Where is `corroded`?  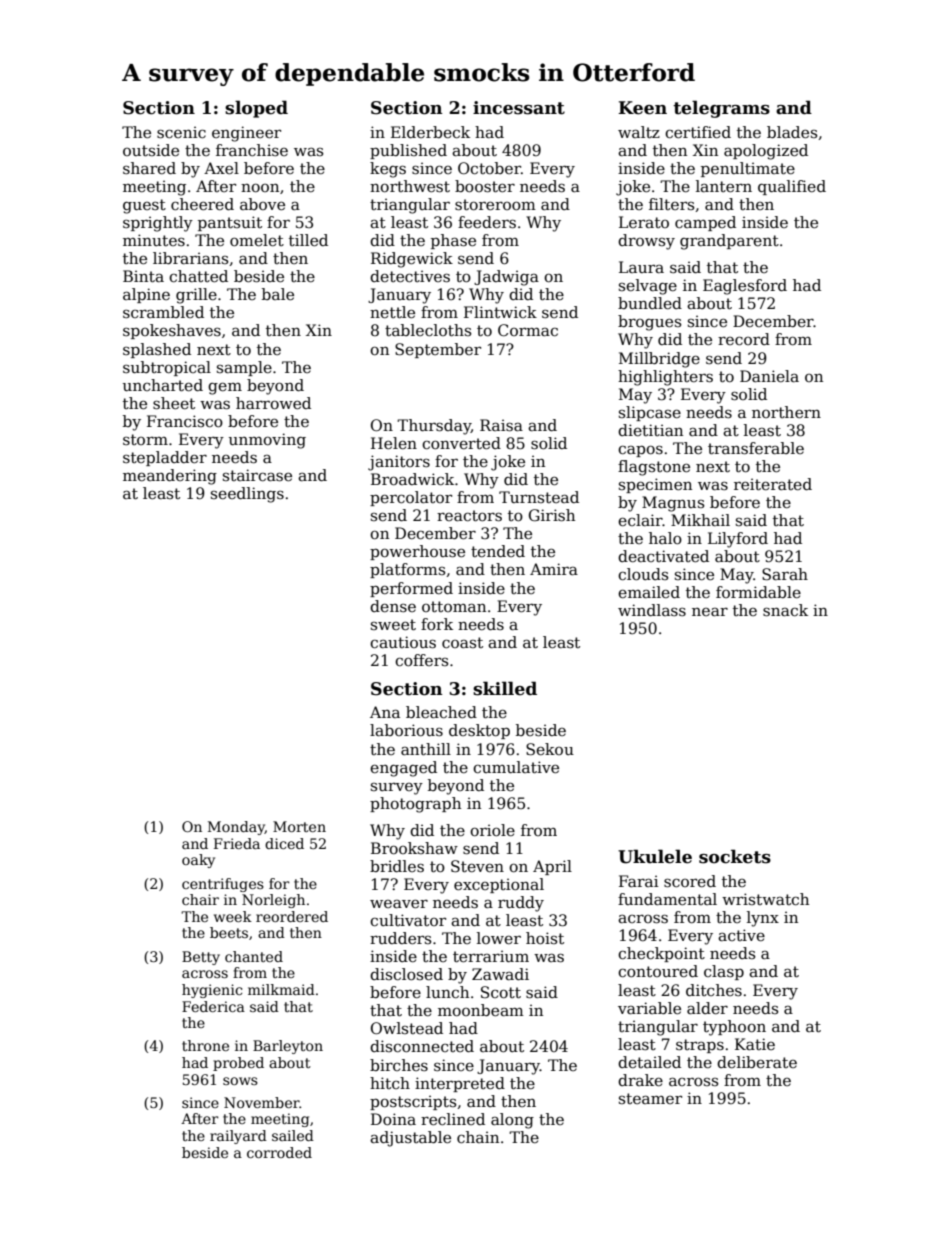
corroded is located at coordinates (279, 1152).
